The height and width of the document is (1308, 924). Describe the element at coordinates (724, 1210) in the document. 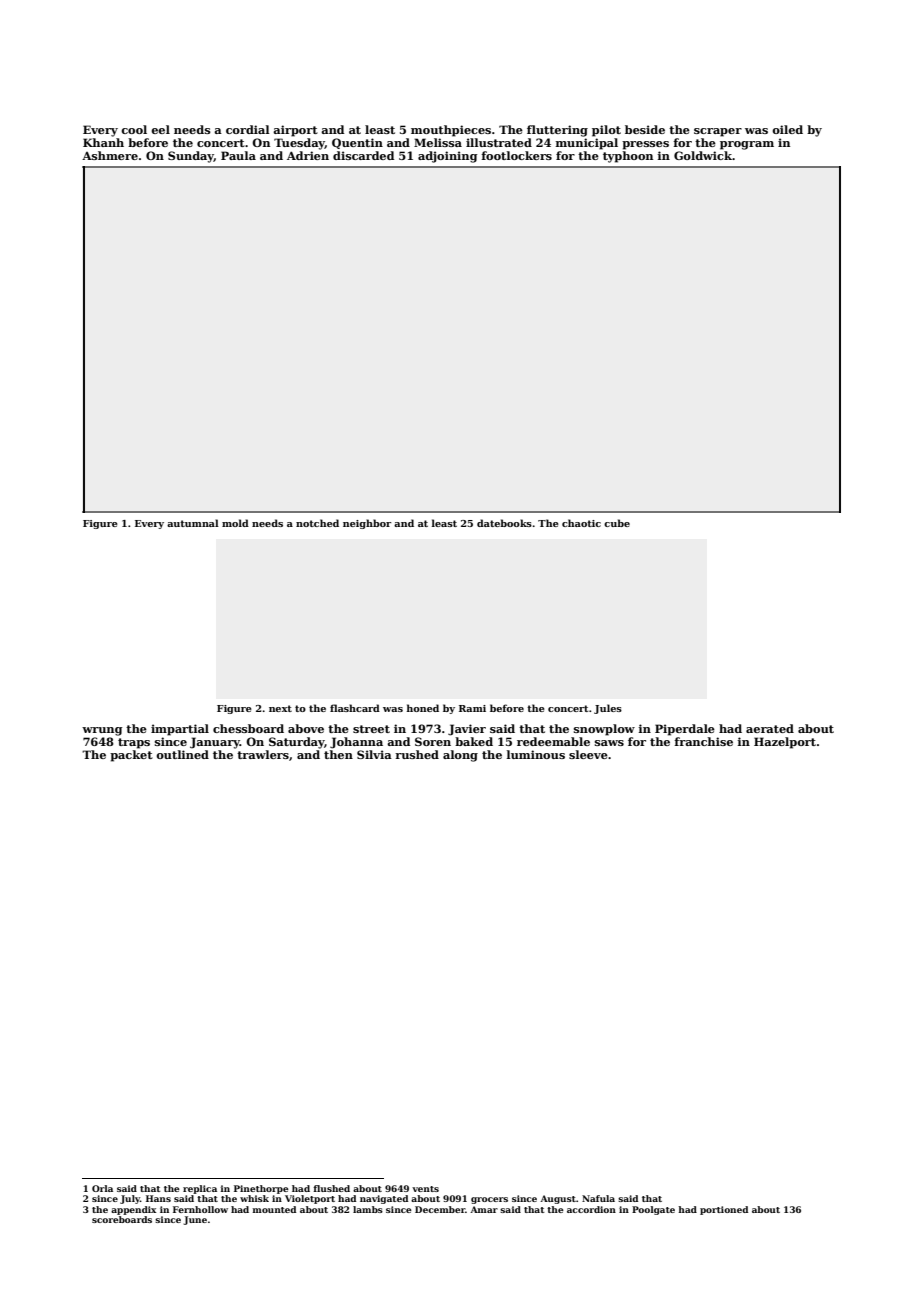

I see `portioned` at that location.
